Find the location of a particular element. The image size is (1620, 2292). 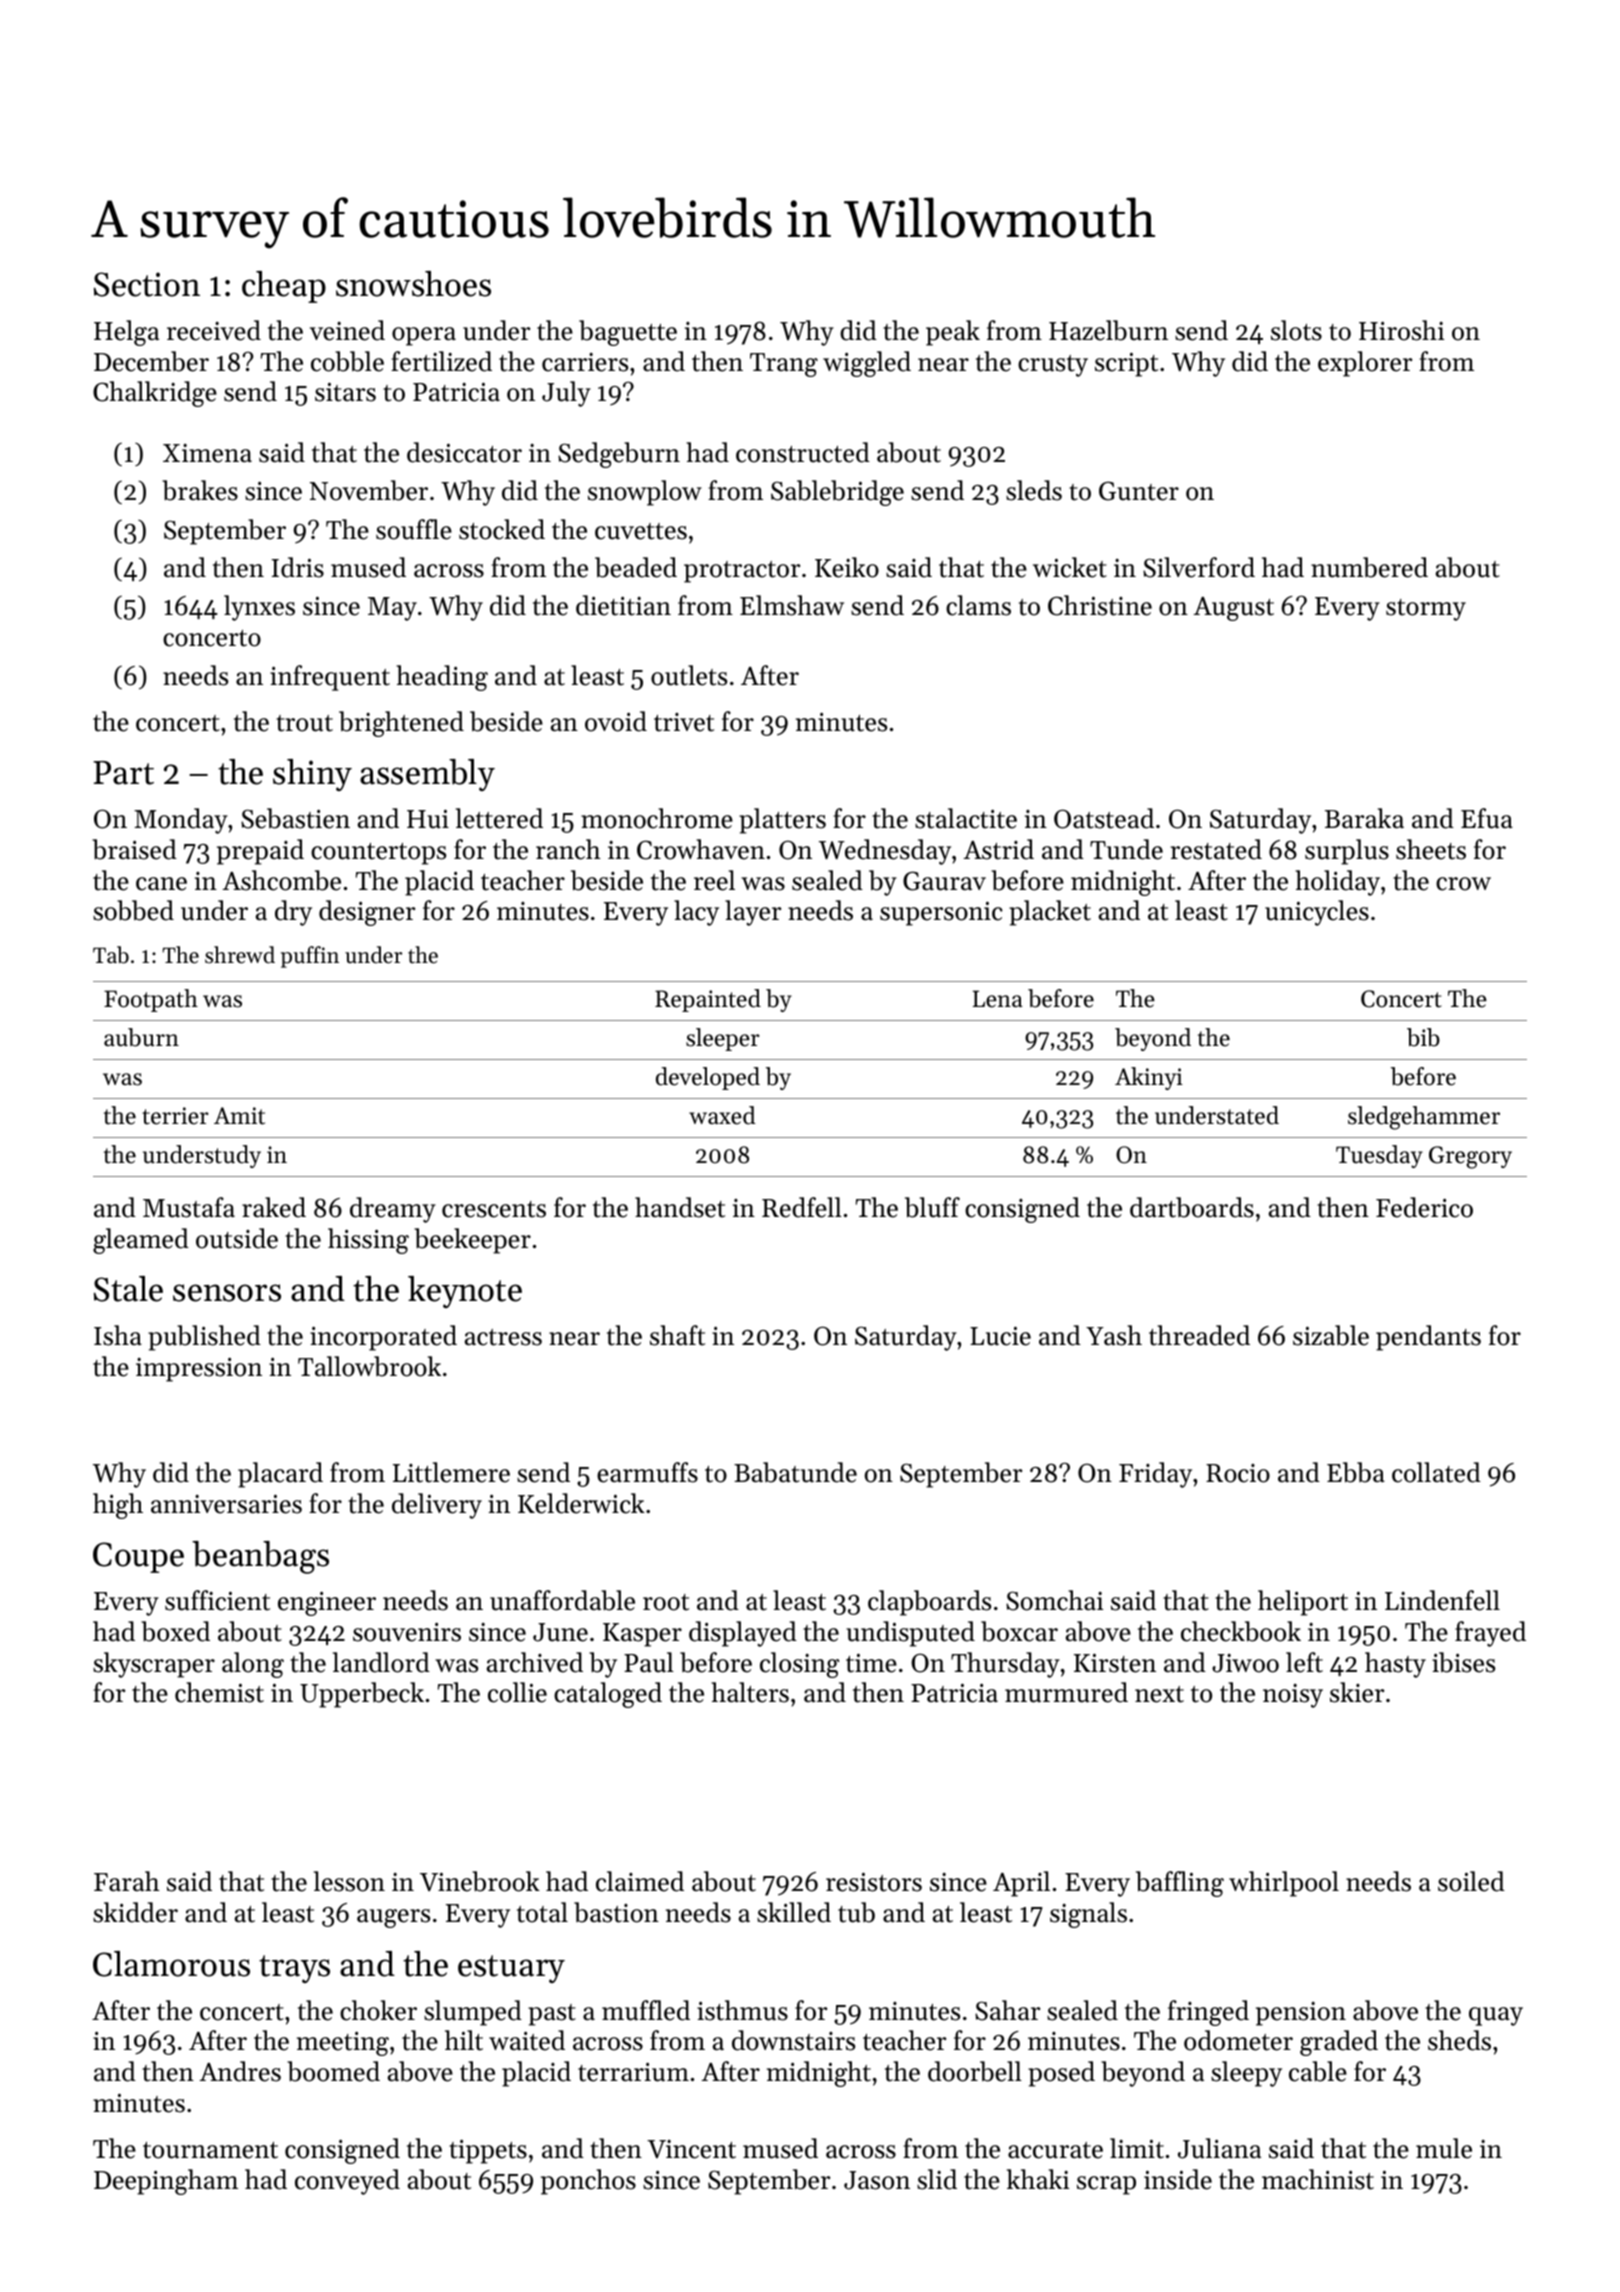

lynxes is located at coordinates (259, 608).
